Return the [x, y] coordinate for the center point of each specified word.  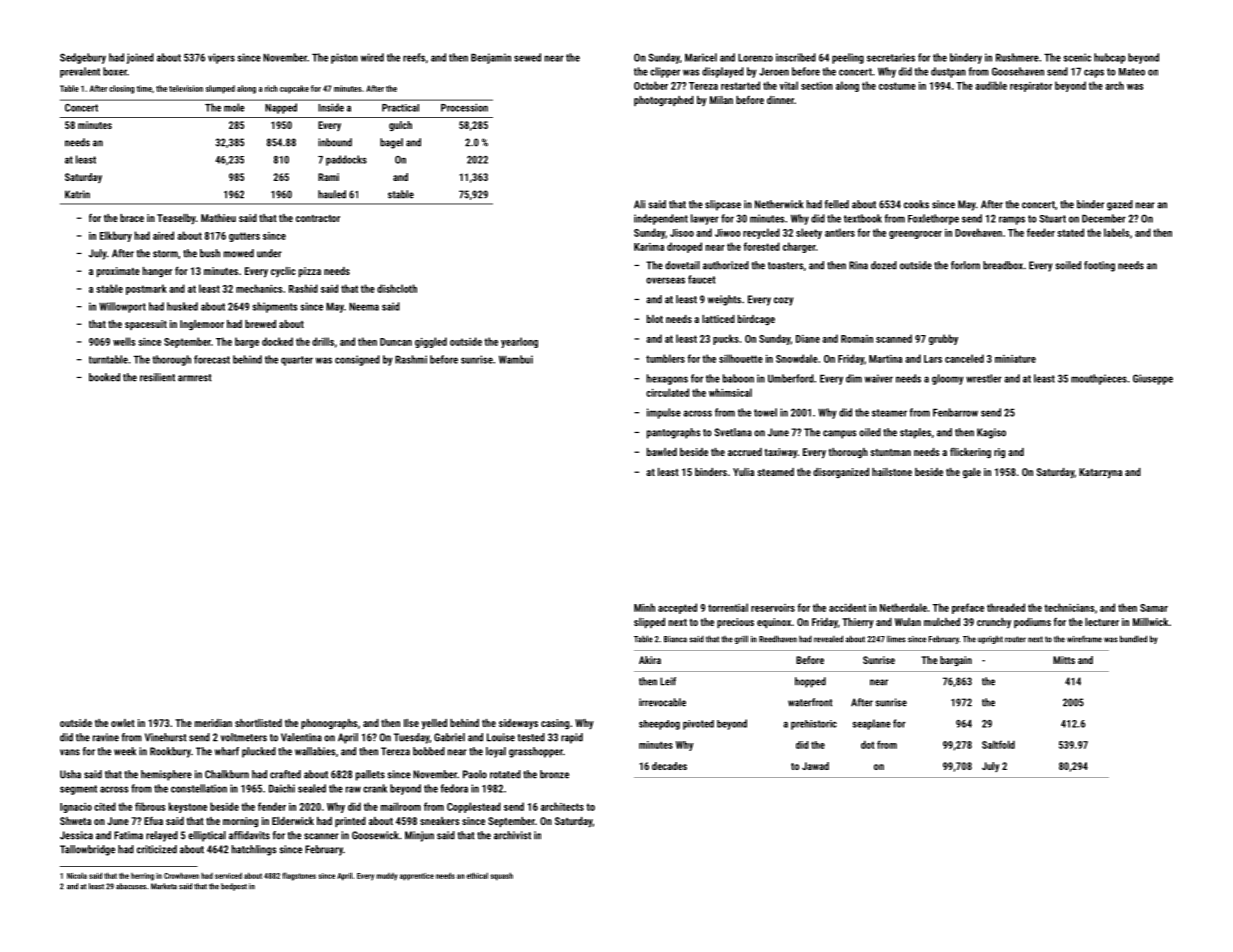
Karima [649, 247]
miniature [1015, 359]
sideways [518, 724]
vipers [221, 58]
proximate [118, 272]
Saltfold [998, 744]
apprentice [417, 877]
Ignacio [76, 808]
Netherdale [903, 607]
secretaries [891, 57]
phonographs [329, 724]
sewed [527, 57]
